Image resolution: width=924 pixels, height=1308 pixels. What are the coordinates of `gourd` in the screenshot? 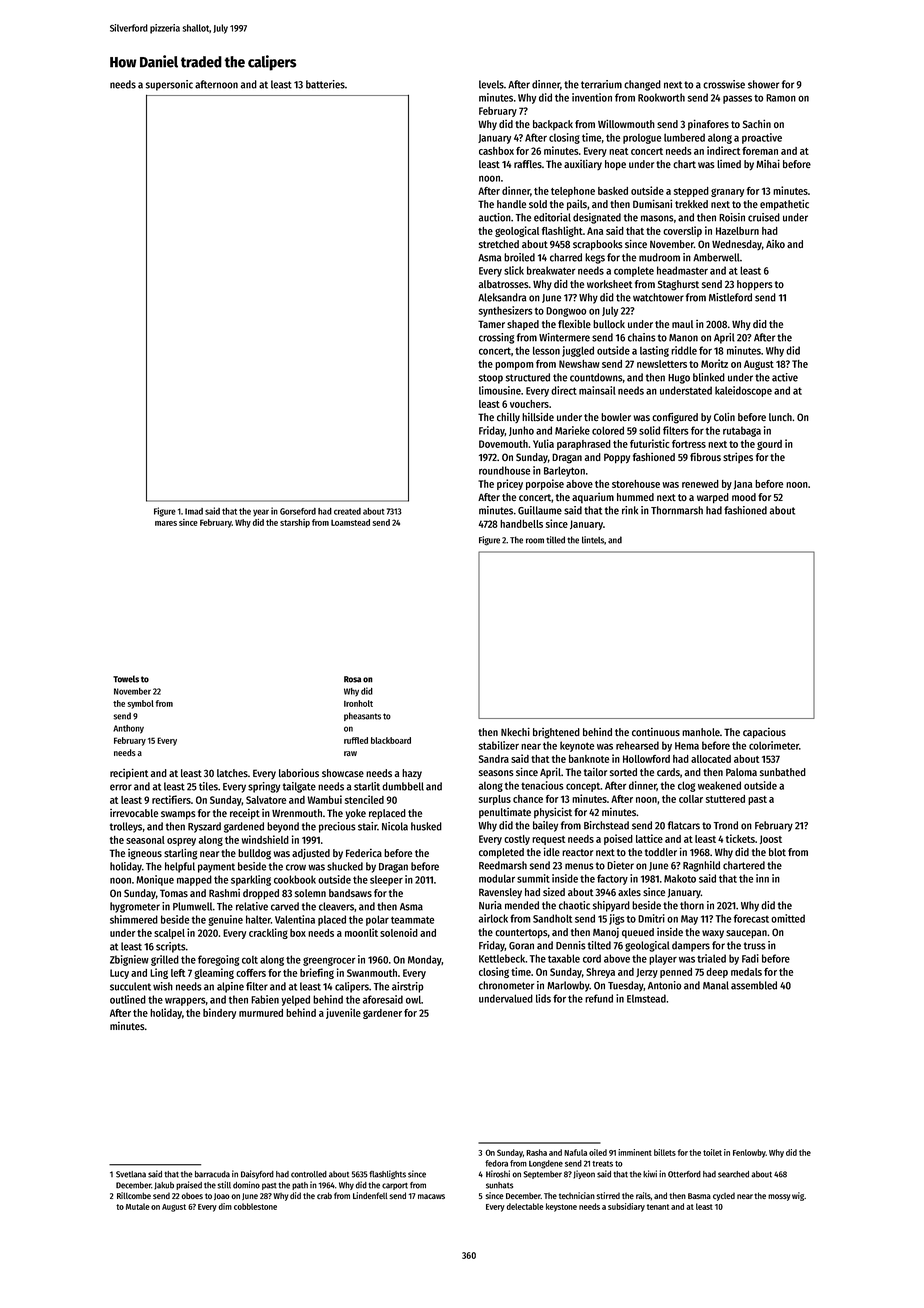 It's located at (769, 445).
